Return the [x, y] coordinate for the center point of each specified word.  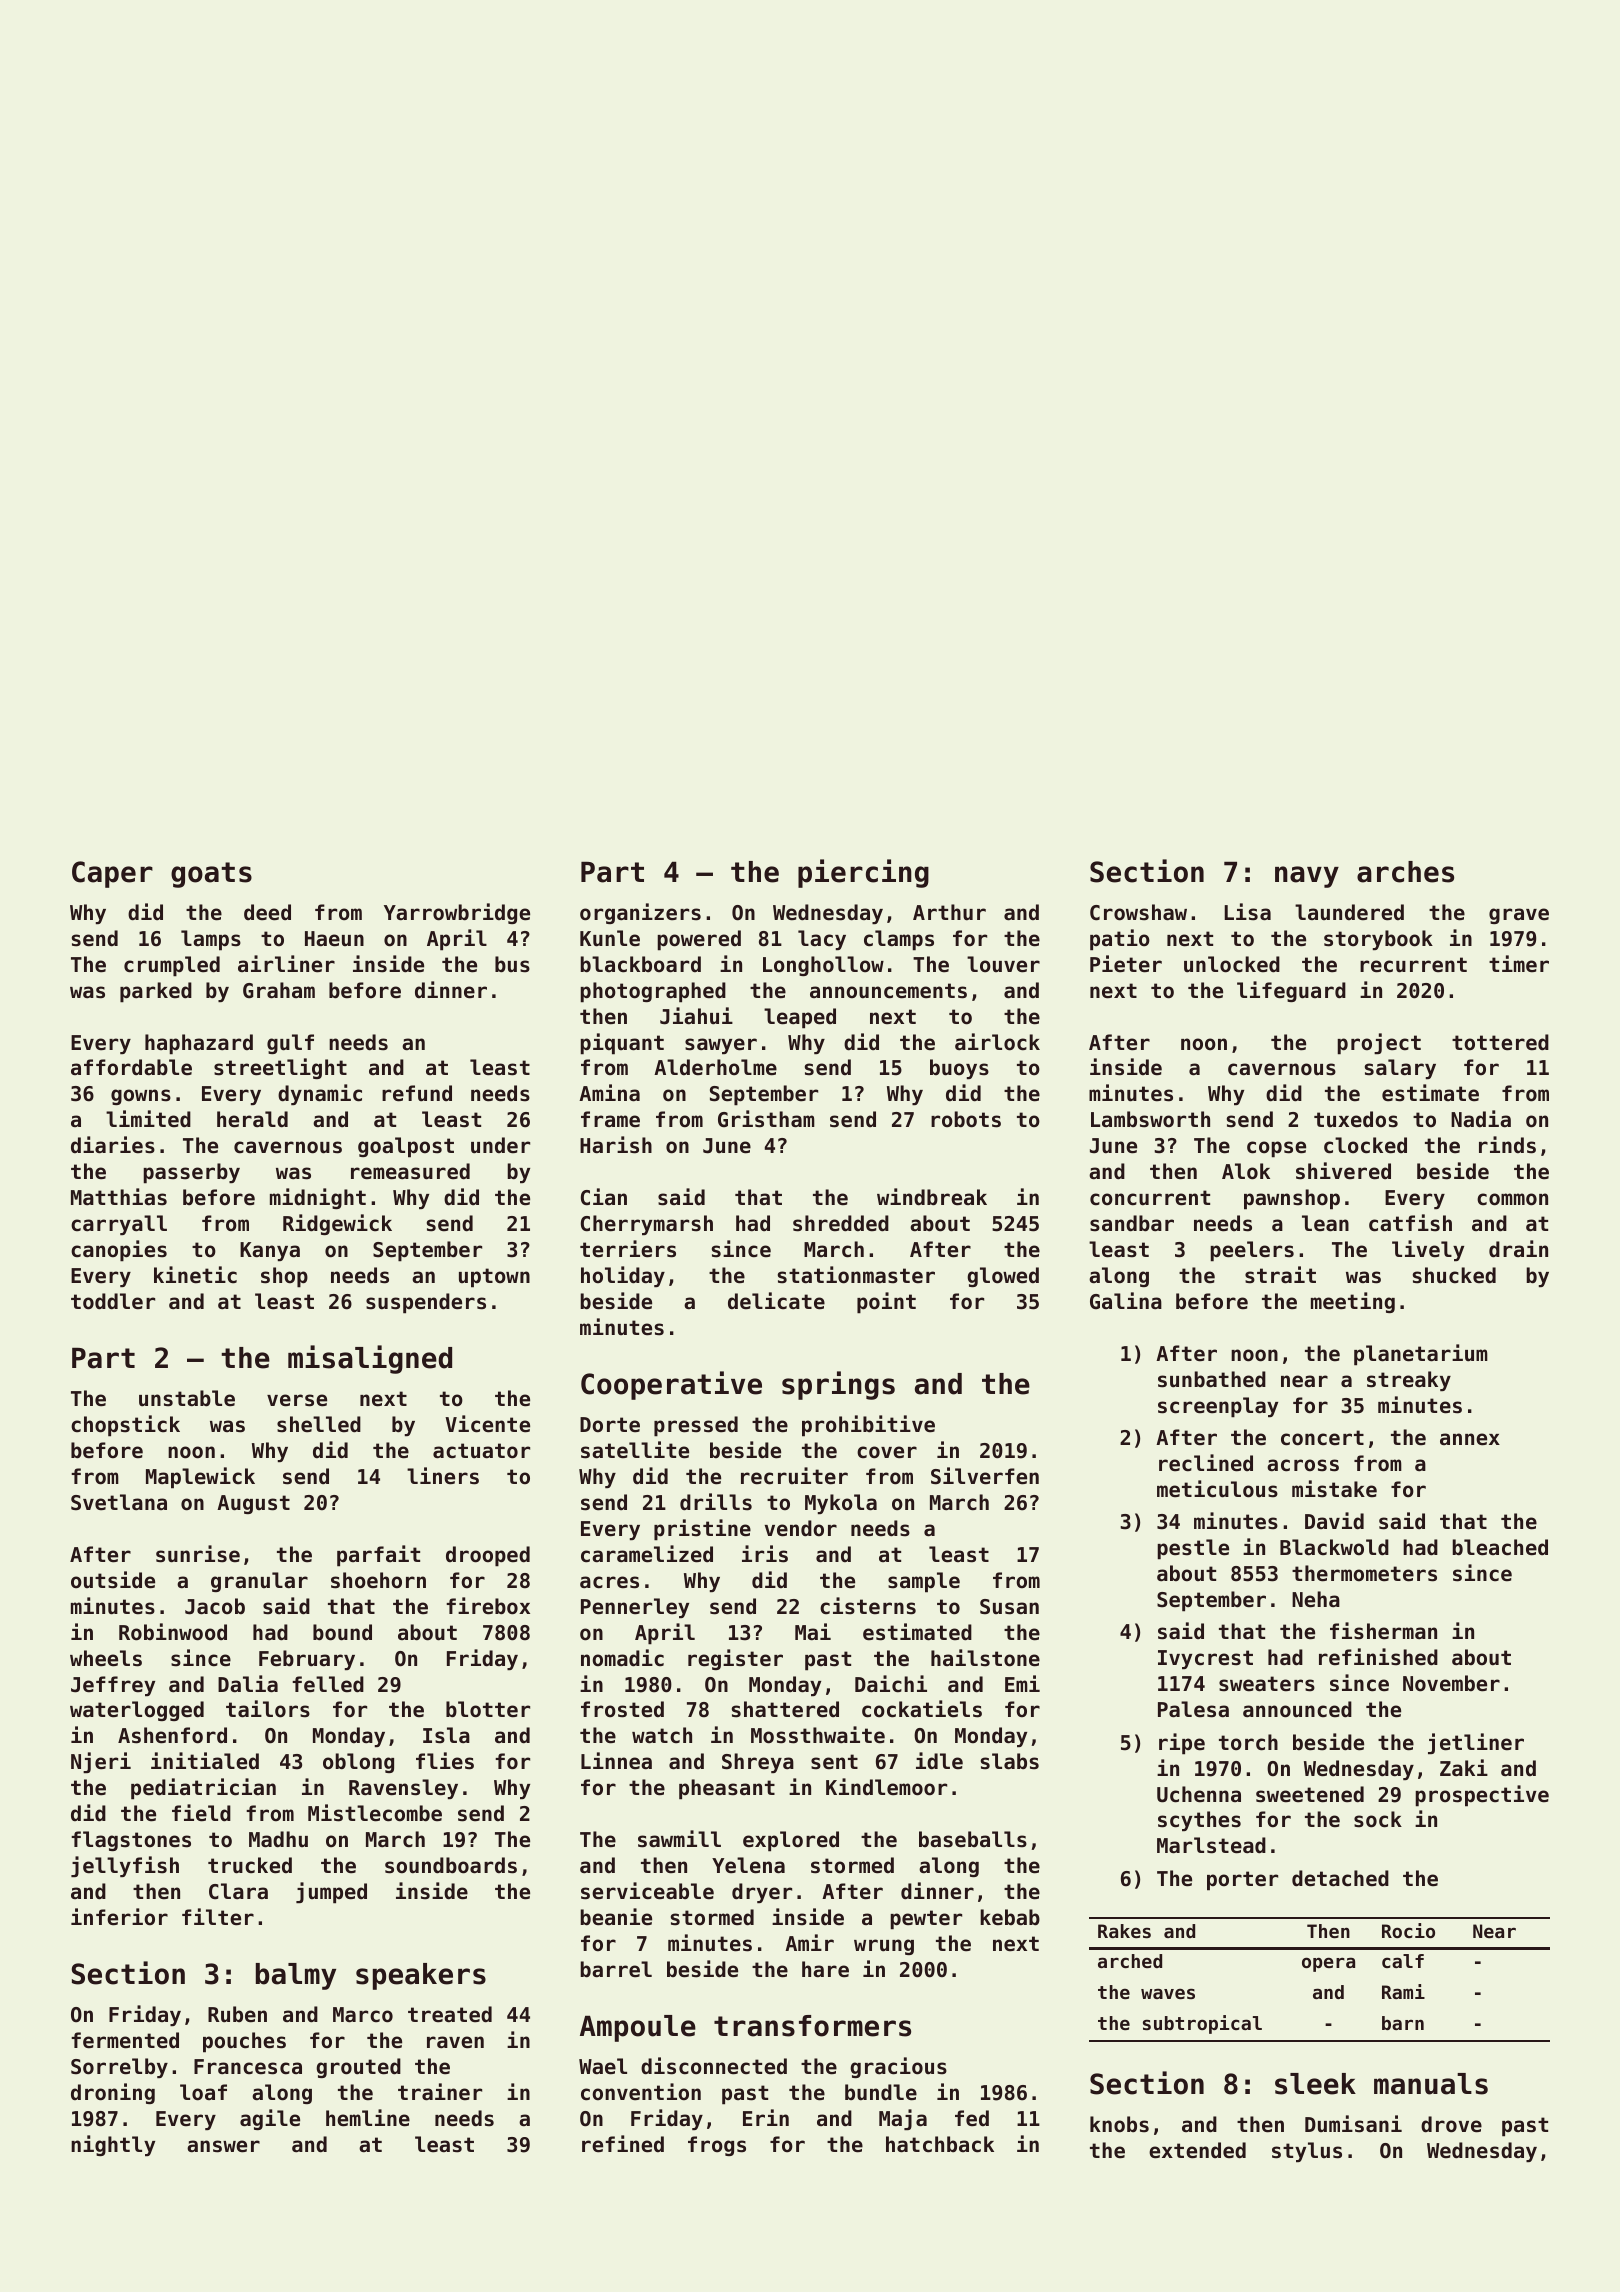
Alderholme [715, 1067]
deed [267, 912]
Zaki [1464, 1768]
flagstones [131, 1841]
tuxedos [1356, 1119]
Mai [813, 1631]
